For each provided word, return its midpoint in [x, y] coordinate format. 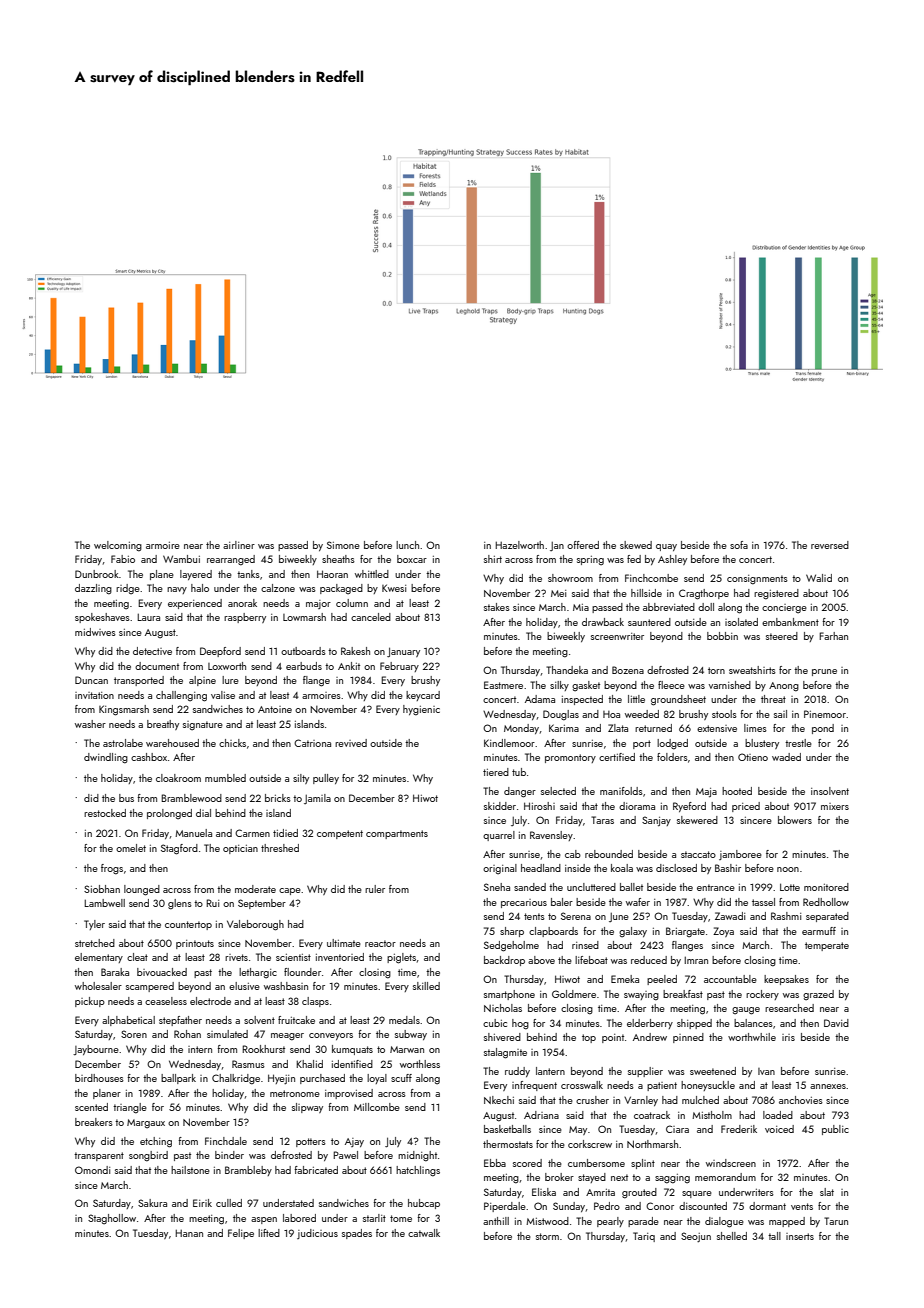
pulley [326, 779]
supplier [645, 1072]
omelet [131, 848]
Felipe [241, 1234]
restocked [105, 813]
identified [352, 1064]
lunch [407, 545]
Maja [706, 793]
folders [672, 757]
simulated [227, 1034]
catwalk [424, 1233]
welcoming [118, 546]
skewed [636, 545]
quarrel [499, 836]
